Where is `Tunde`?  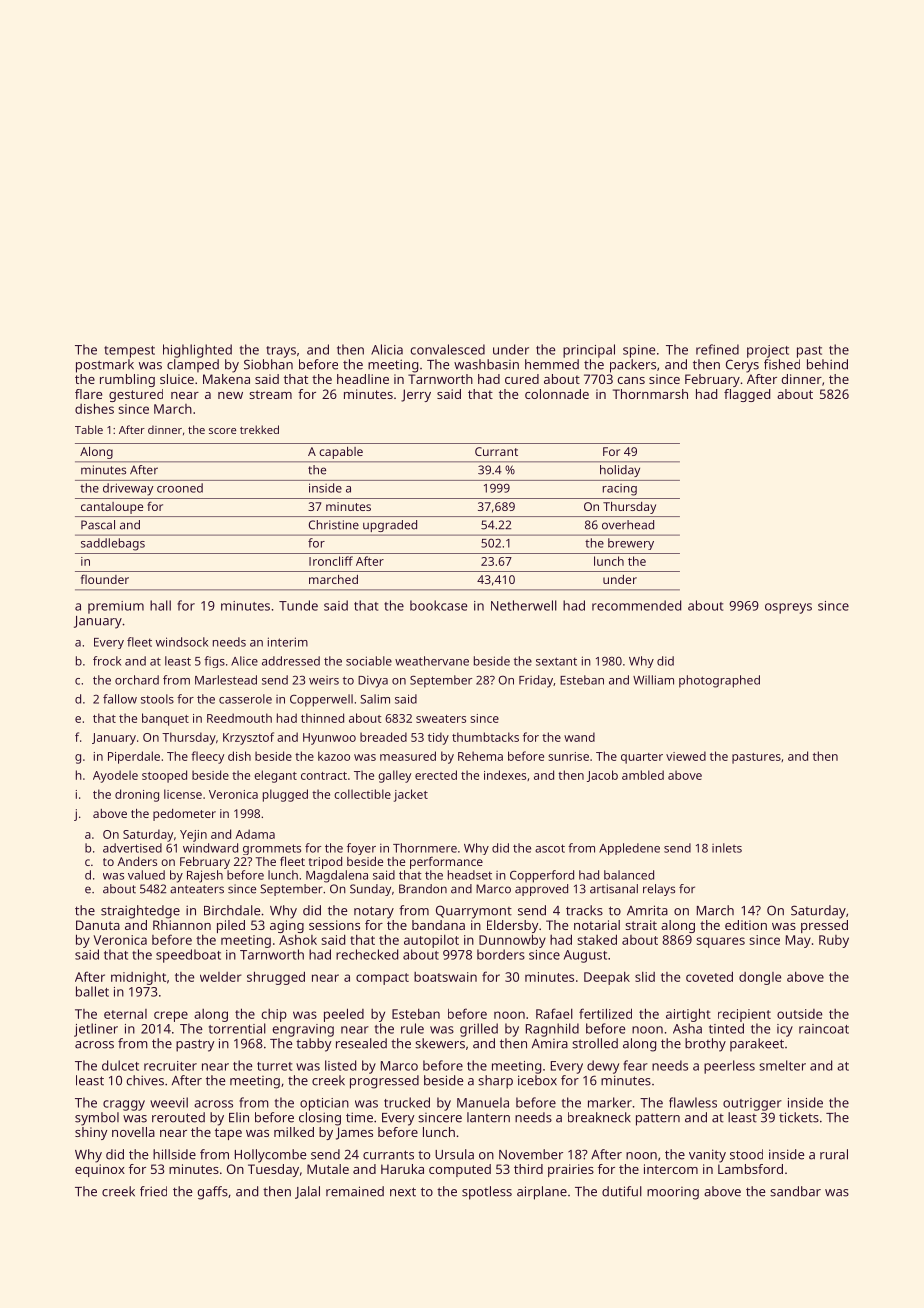
Tunde is located at coordinates (298, 605).
